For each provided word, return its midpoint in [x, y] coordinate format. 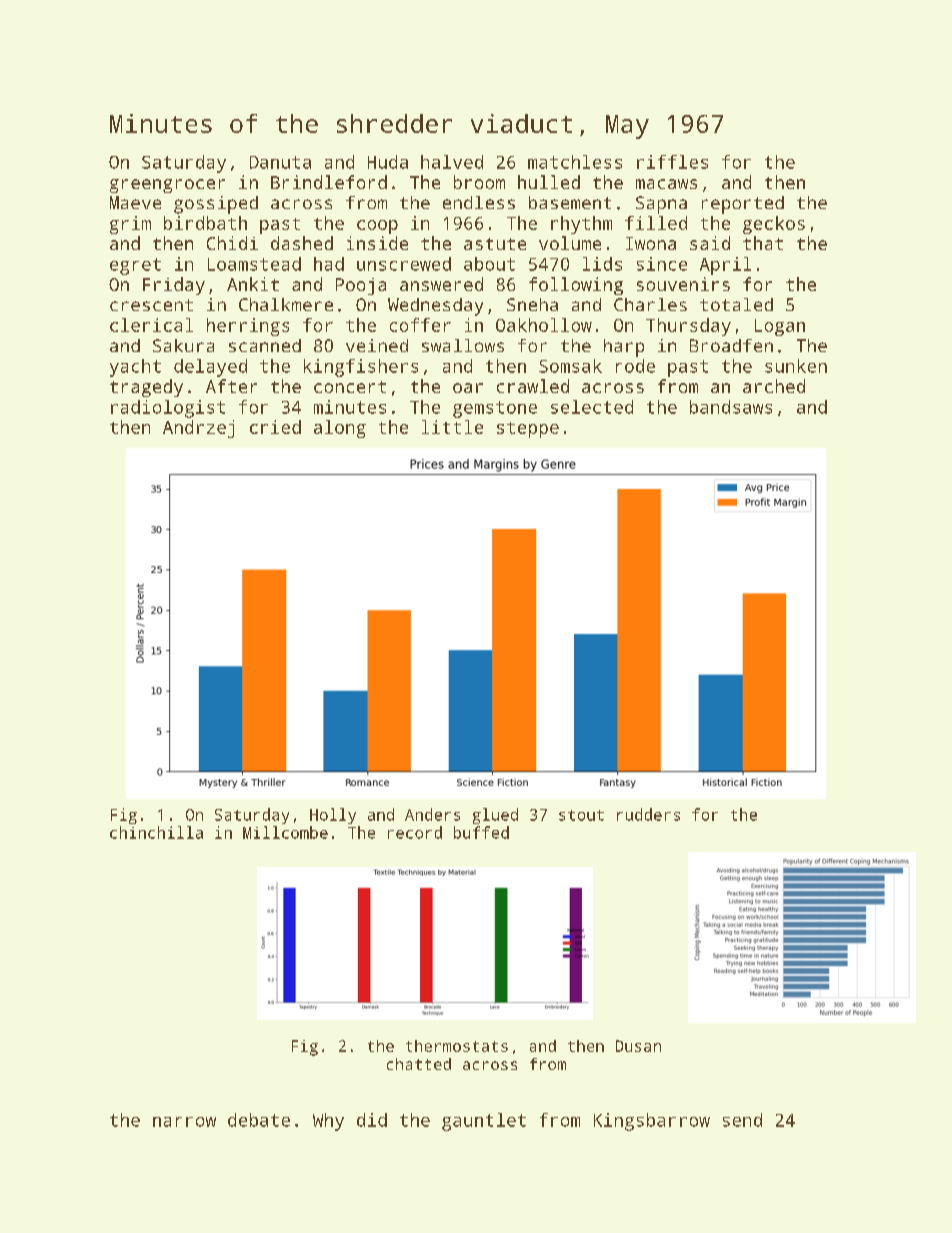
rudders [648, 814]
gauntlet [484, 1122]
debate [259, 1120]
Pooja [361, 286]
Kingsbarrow [652, 1122]
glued [495, 816]
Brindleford [329, 182]
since [662, 264]
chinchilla [156, 832]
